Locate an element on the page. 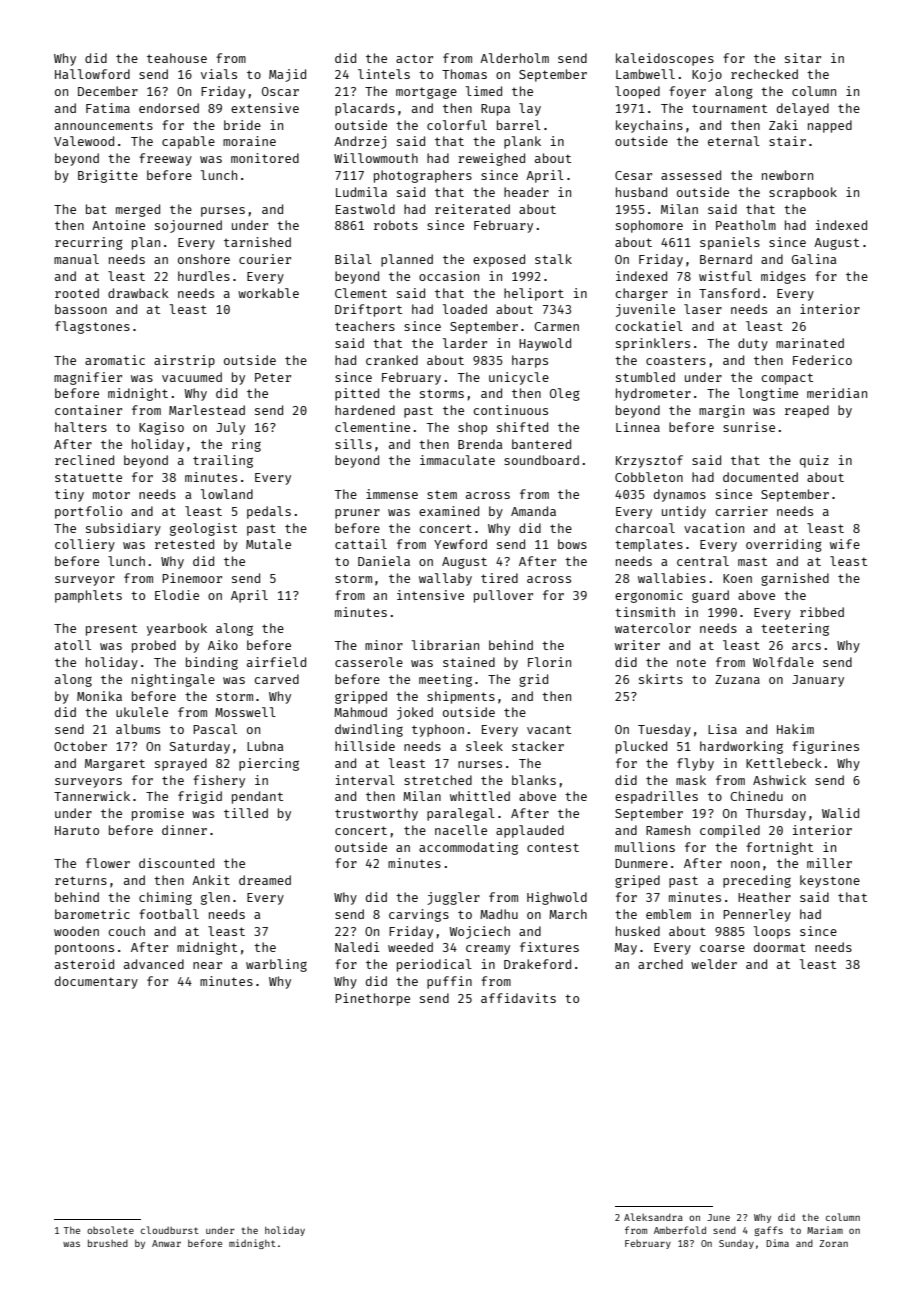 This page has height=1308, width=924. cloudburst is located at coordinates (170, 1230).
